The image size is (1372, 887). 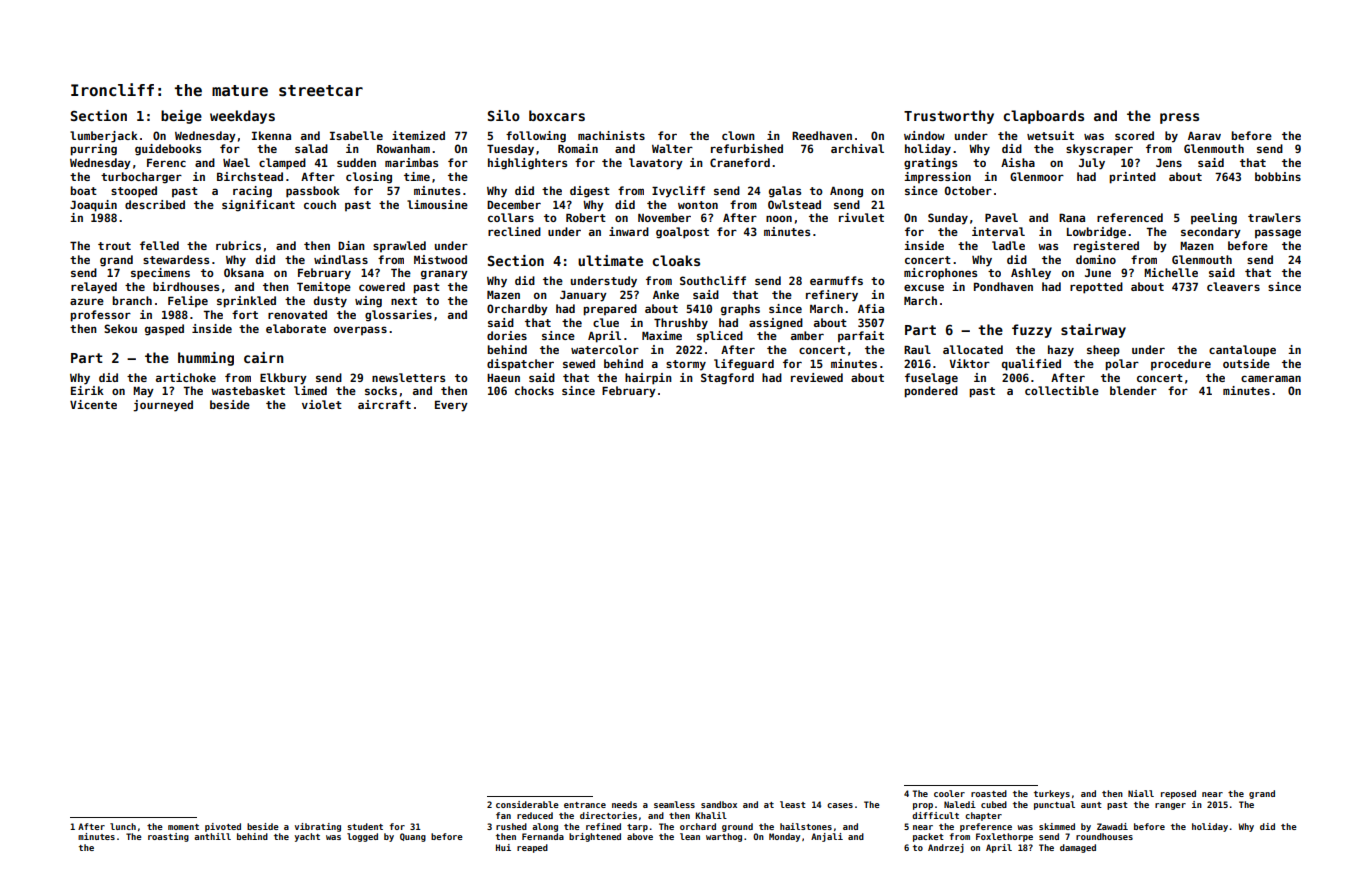 What do you see at coordinates (408, 377) in the image?
I see `newsletters` at bounding box center [408, 377].
